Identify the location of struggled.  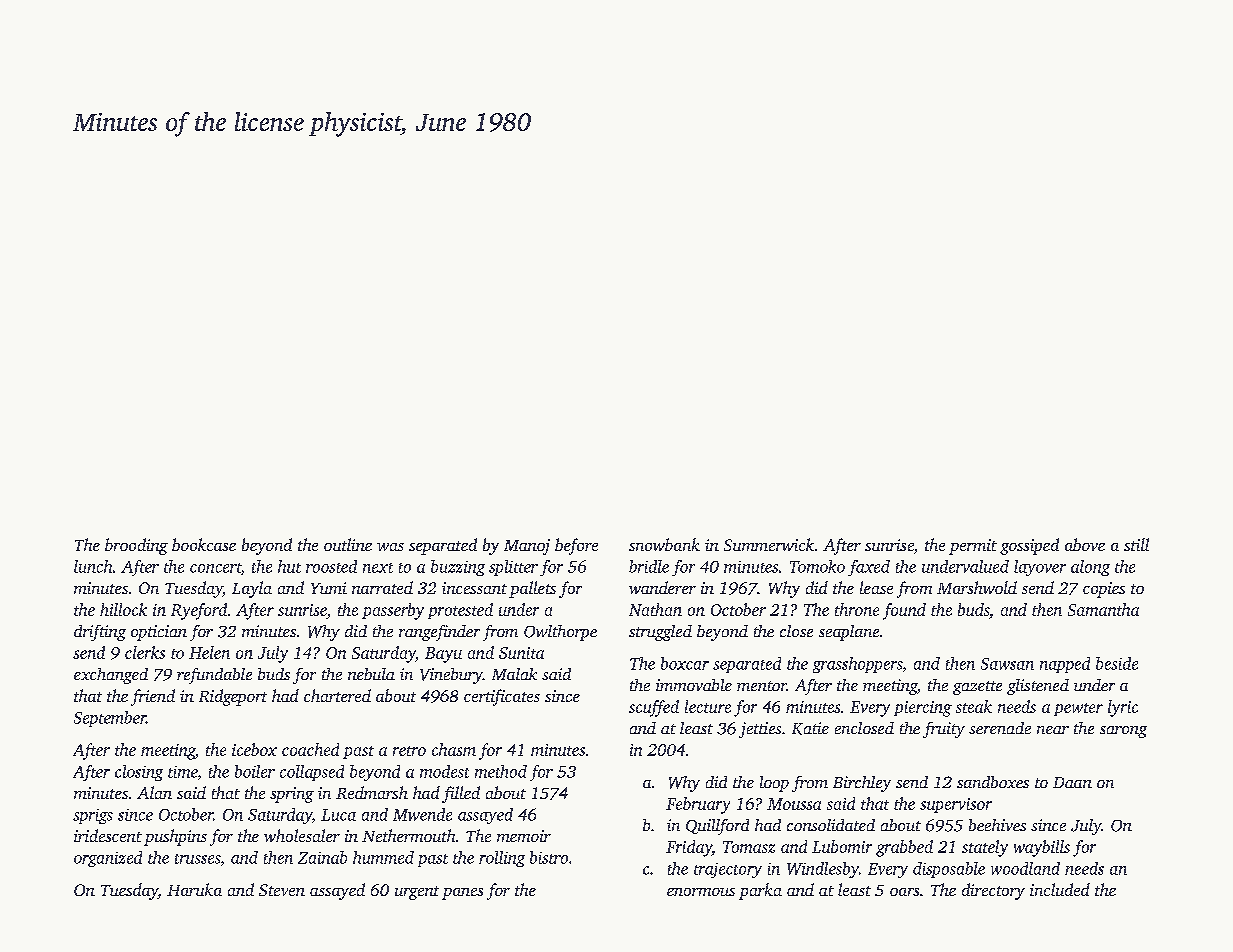
(660, 633).
